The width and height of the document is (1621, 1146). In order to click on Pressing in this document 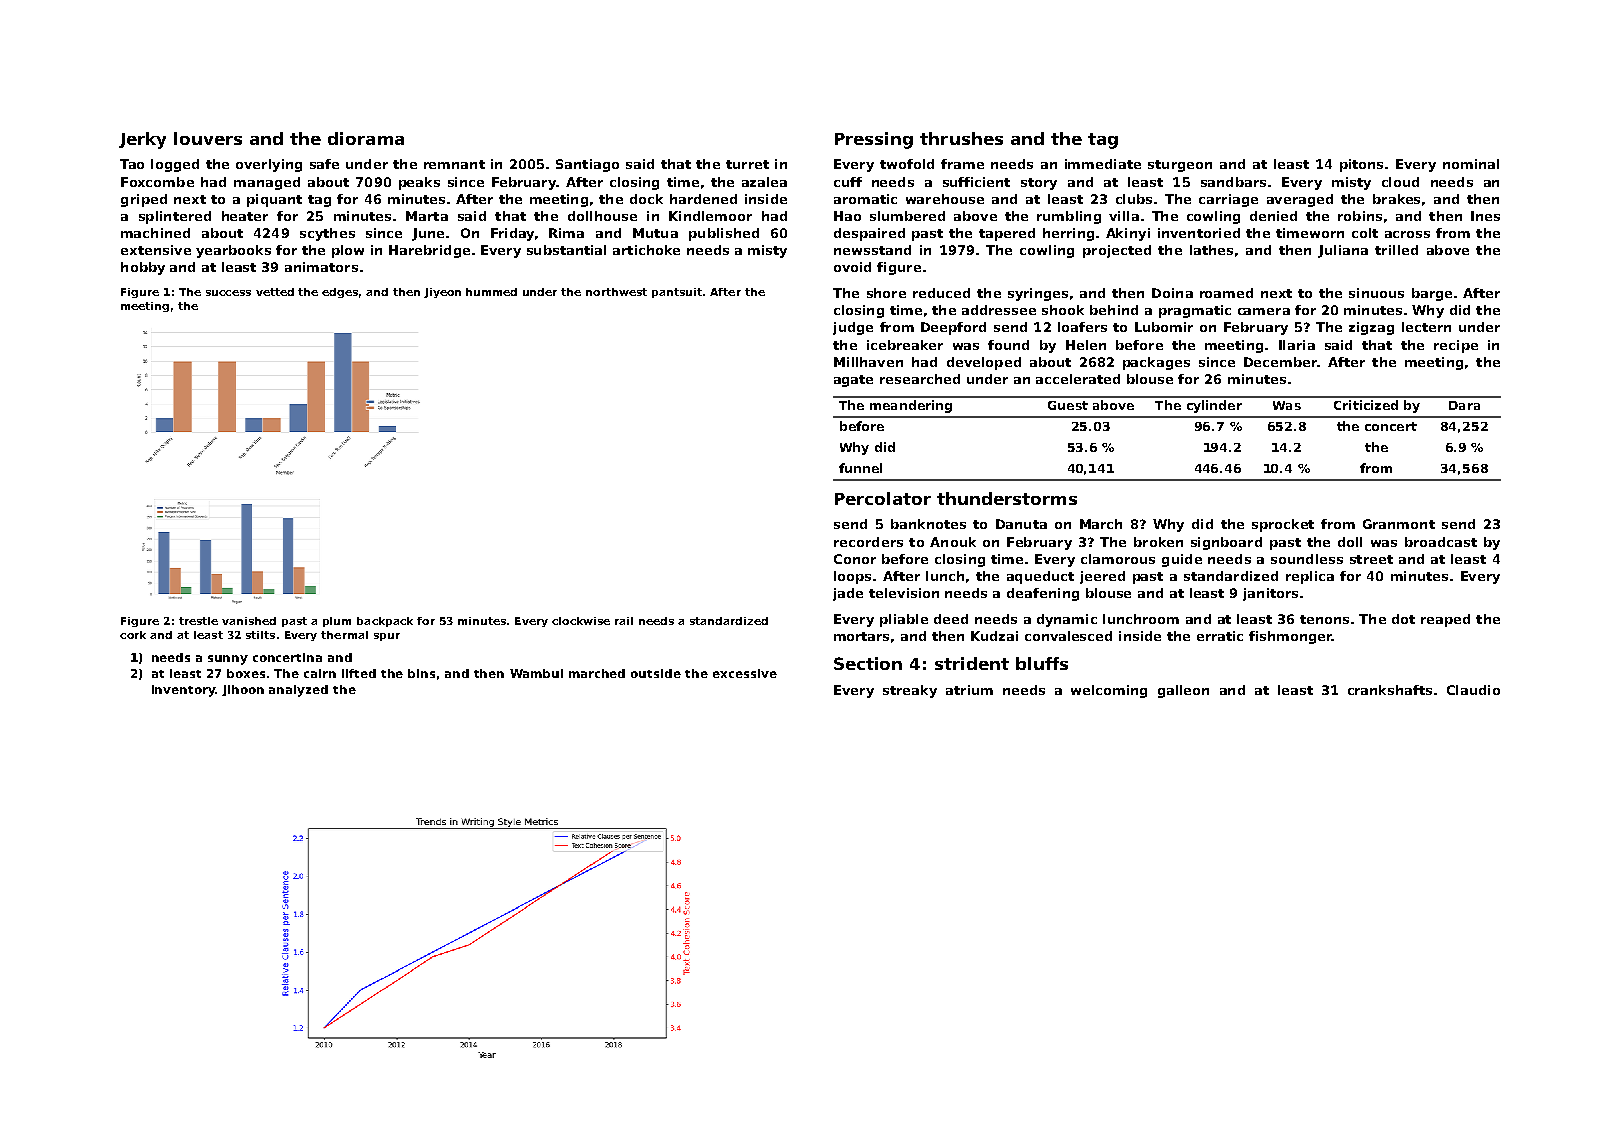, I will do `click(874, 140)`.
